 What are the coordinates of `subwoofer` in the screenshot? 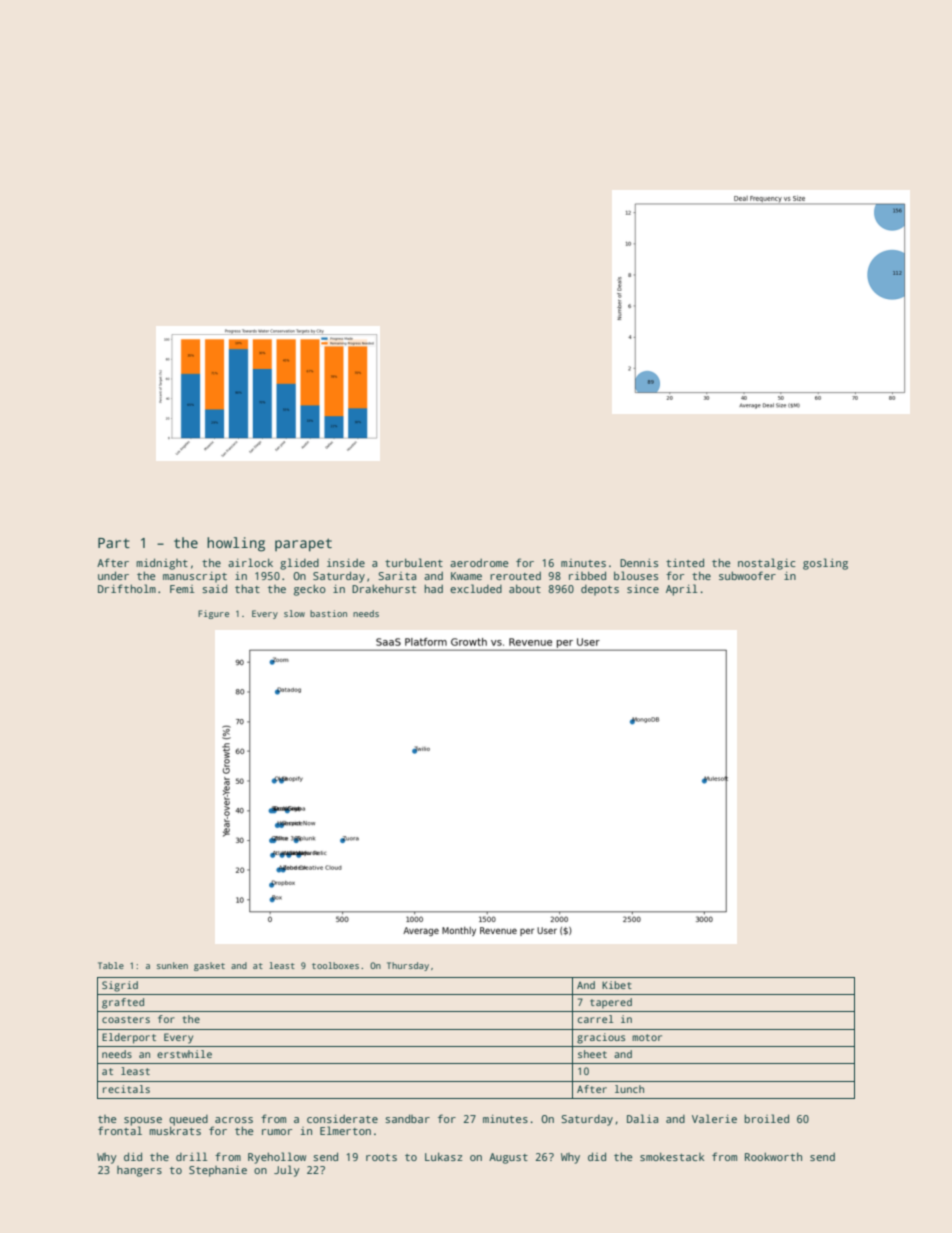 It's located at (747, 575).
